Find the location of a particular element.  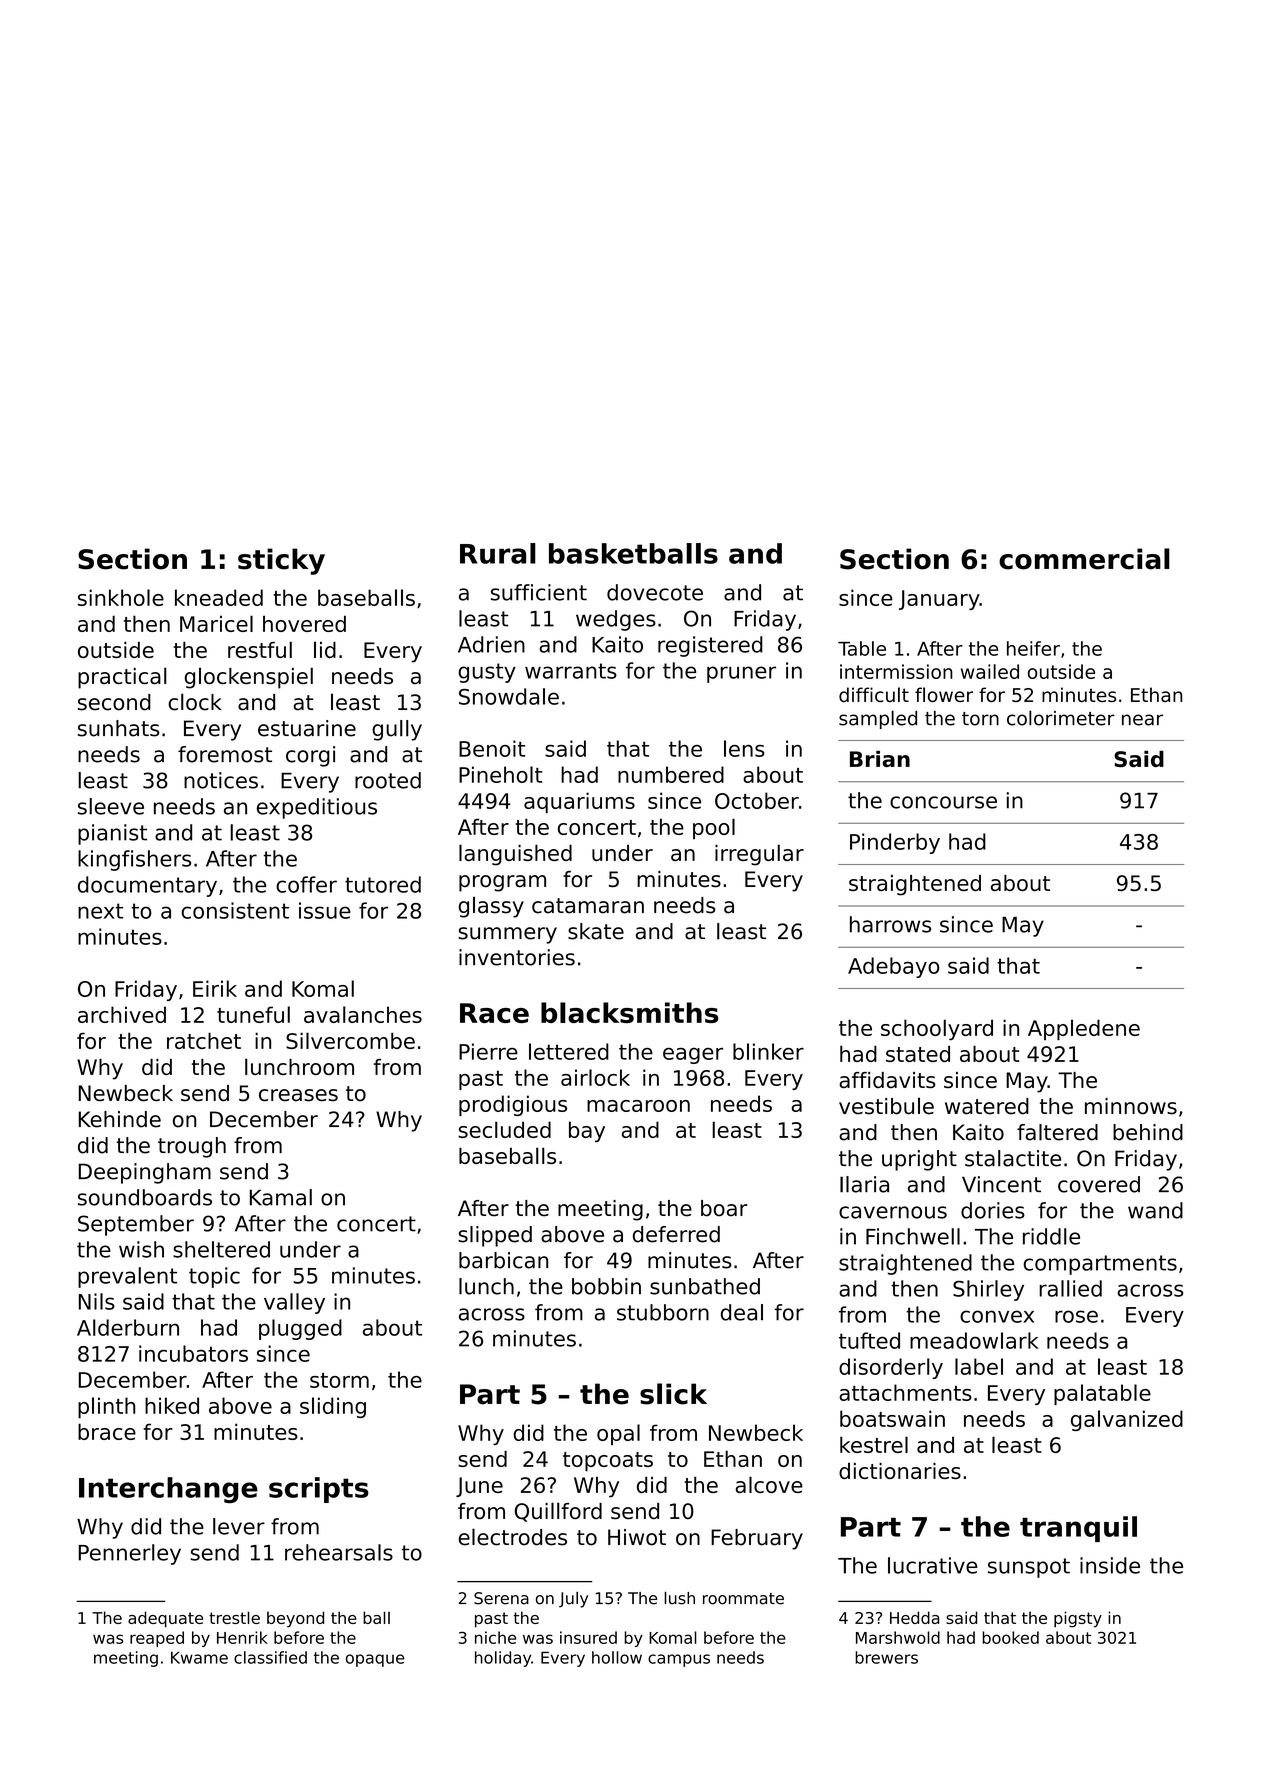

macaroon is located at coordinates (638, 1106).
